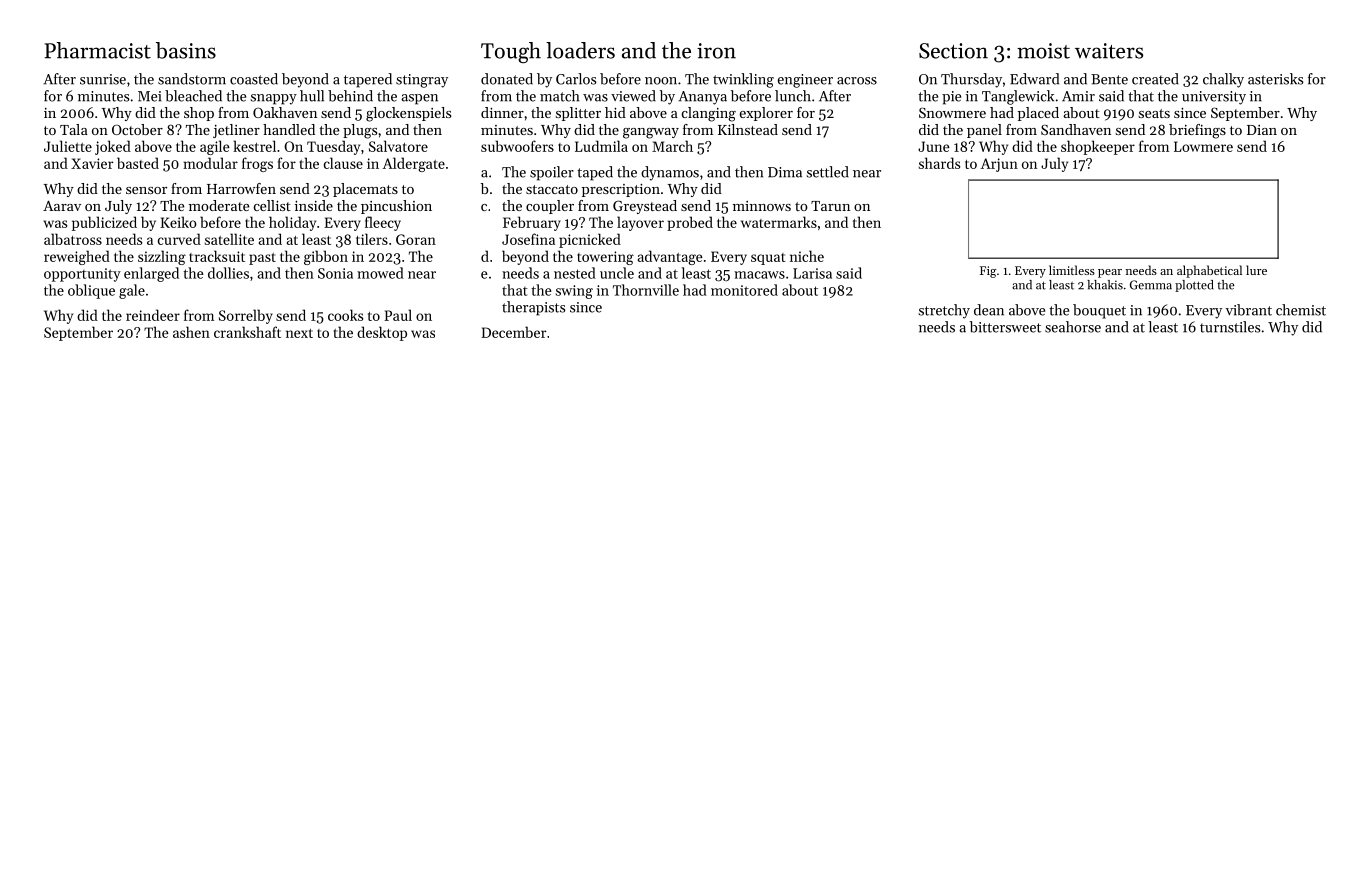 This page has height=887, width=1372. What do you see at coordinates (91, 291) in the page?
I see `oblique` at bounding box center [91, 291].
